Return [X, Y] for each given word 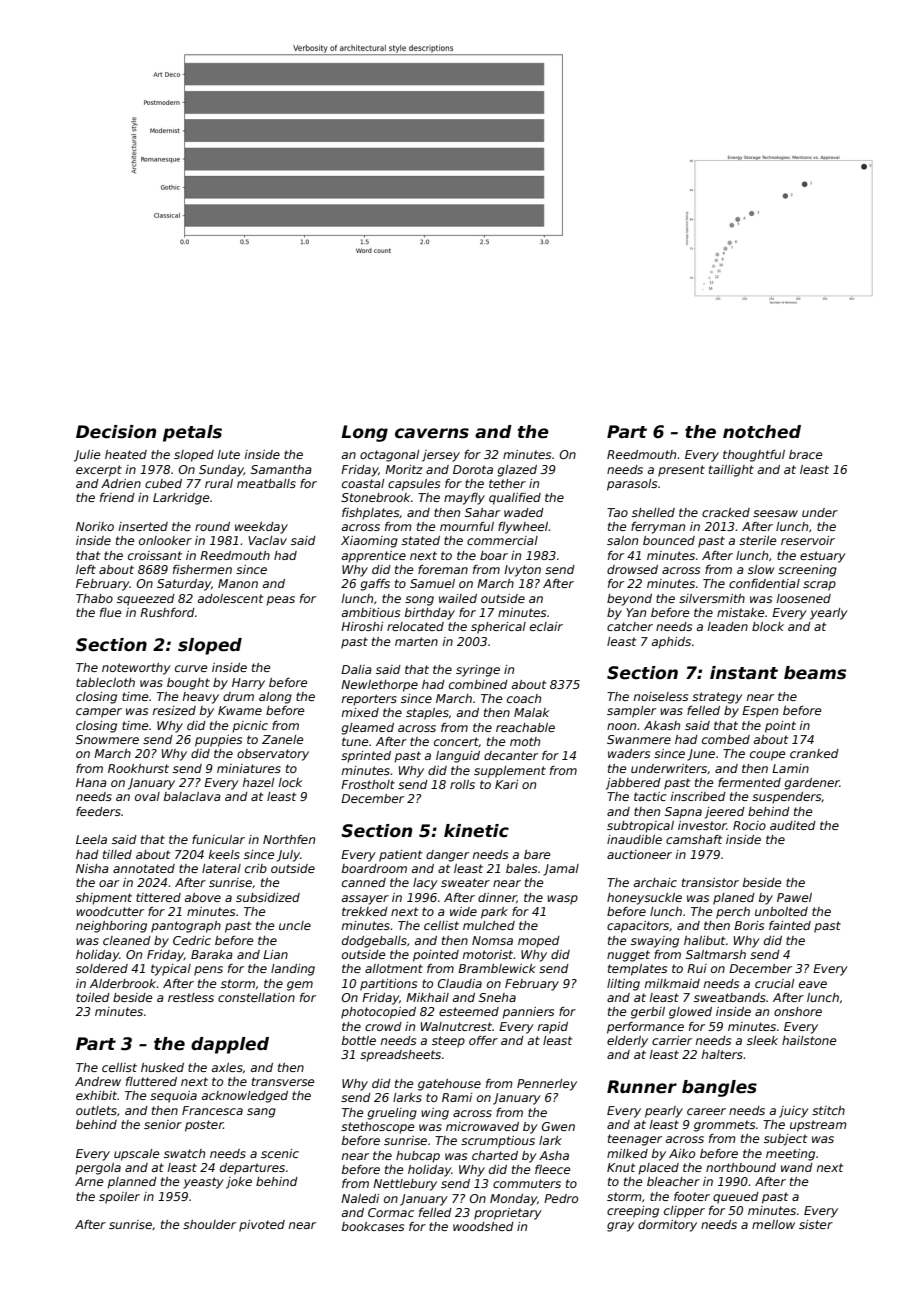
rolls [462, 784]
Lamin [790, 768]
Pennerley [547, 1085]
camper [99, 713]
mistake [741, 612]
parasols [632, 485]
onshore [798, 1011]
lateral [221, 868]
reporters [369, 700]
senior [163, 1124]
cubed [163, 483]
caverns [432, 433]
